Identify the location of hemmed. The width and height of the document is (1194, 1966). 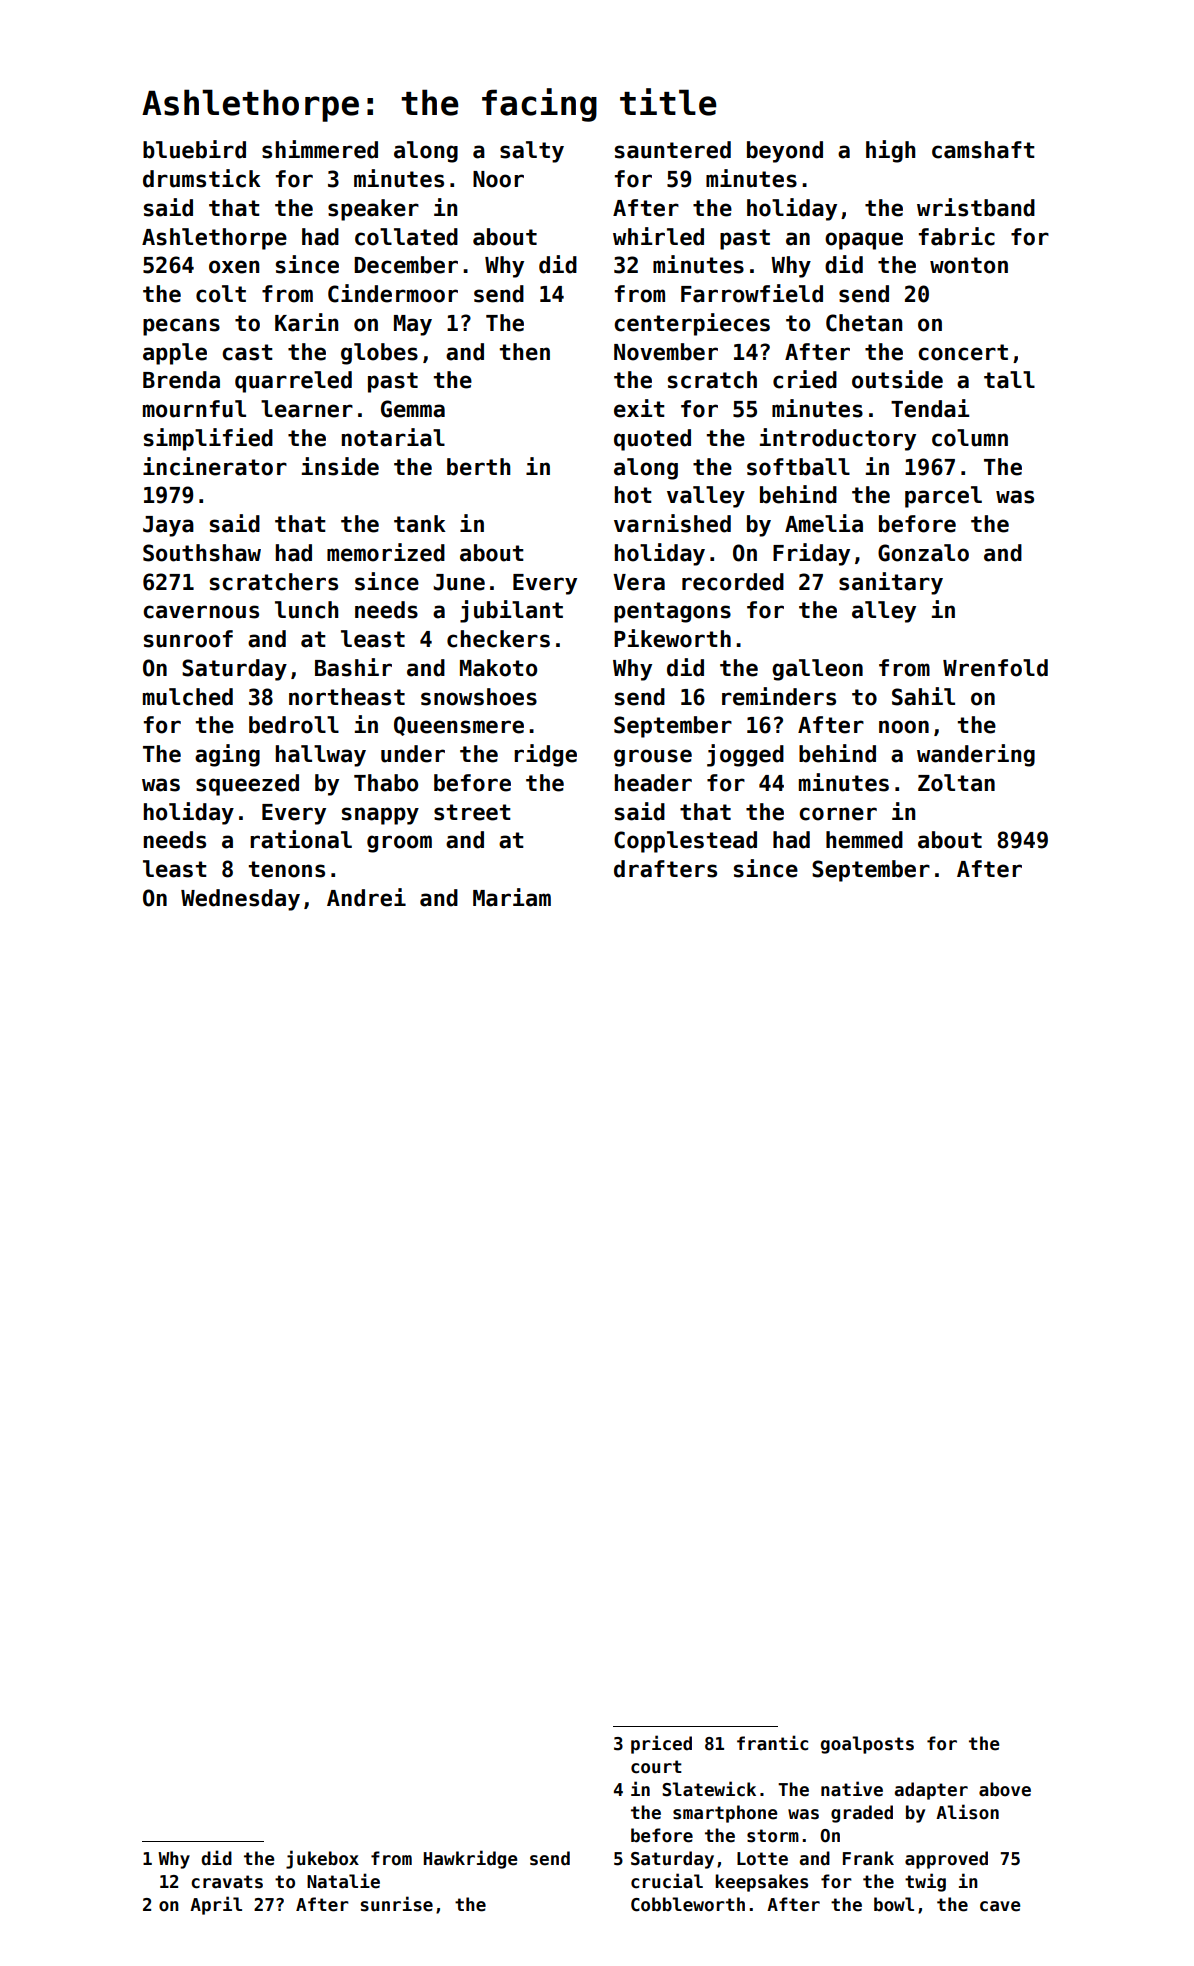
(864, 840).
